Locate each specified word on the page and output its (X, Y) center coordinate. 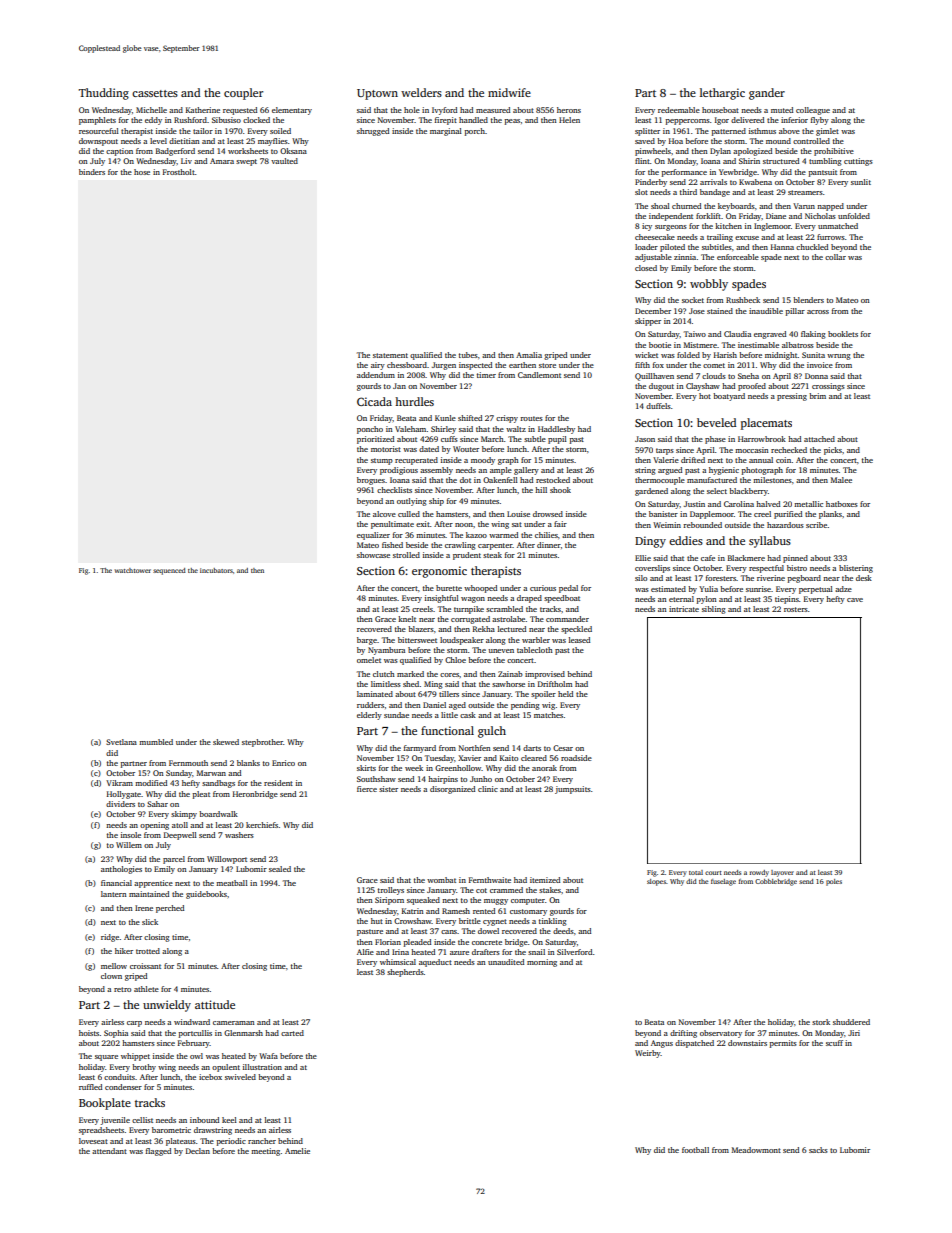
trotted (148, 951)
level (158, 141)
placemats (766, 424)
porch (474, 132)
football (695, 1150)
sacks (818, 1150)
